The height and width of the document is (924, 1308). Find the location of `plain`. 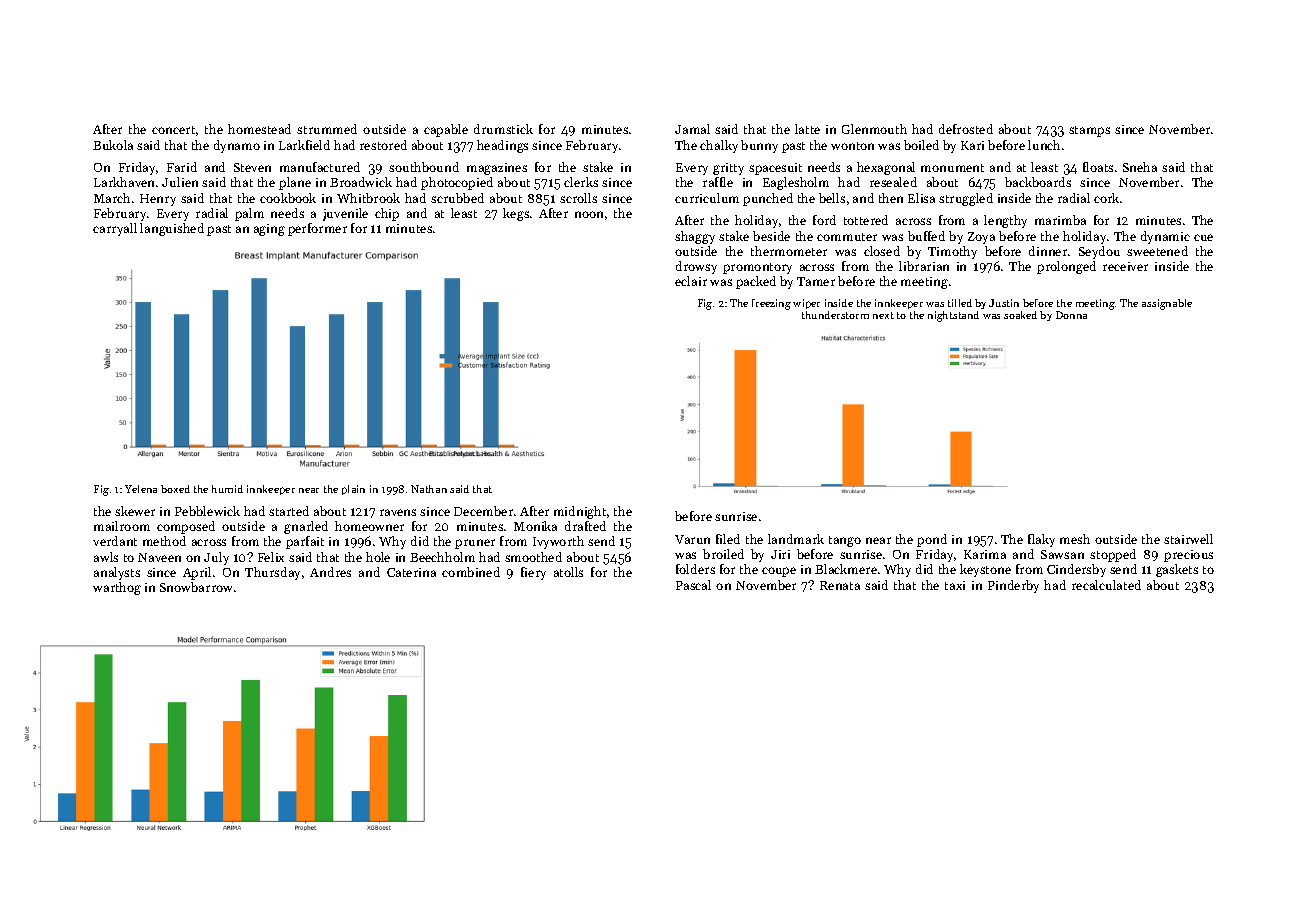

plain is located at coordinates (353, 490).
